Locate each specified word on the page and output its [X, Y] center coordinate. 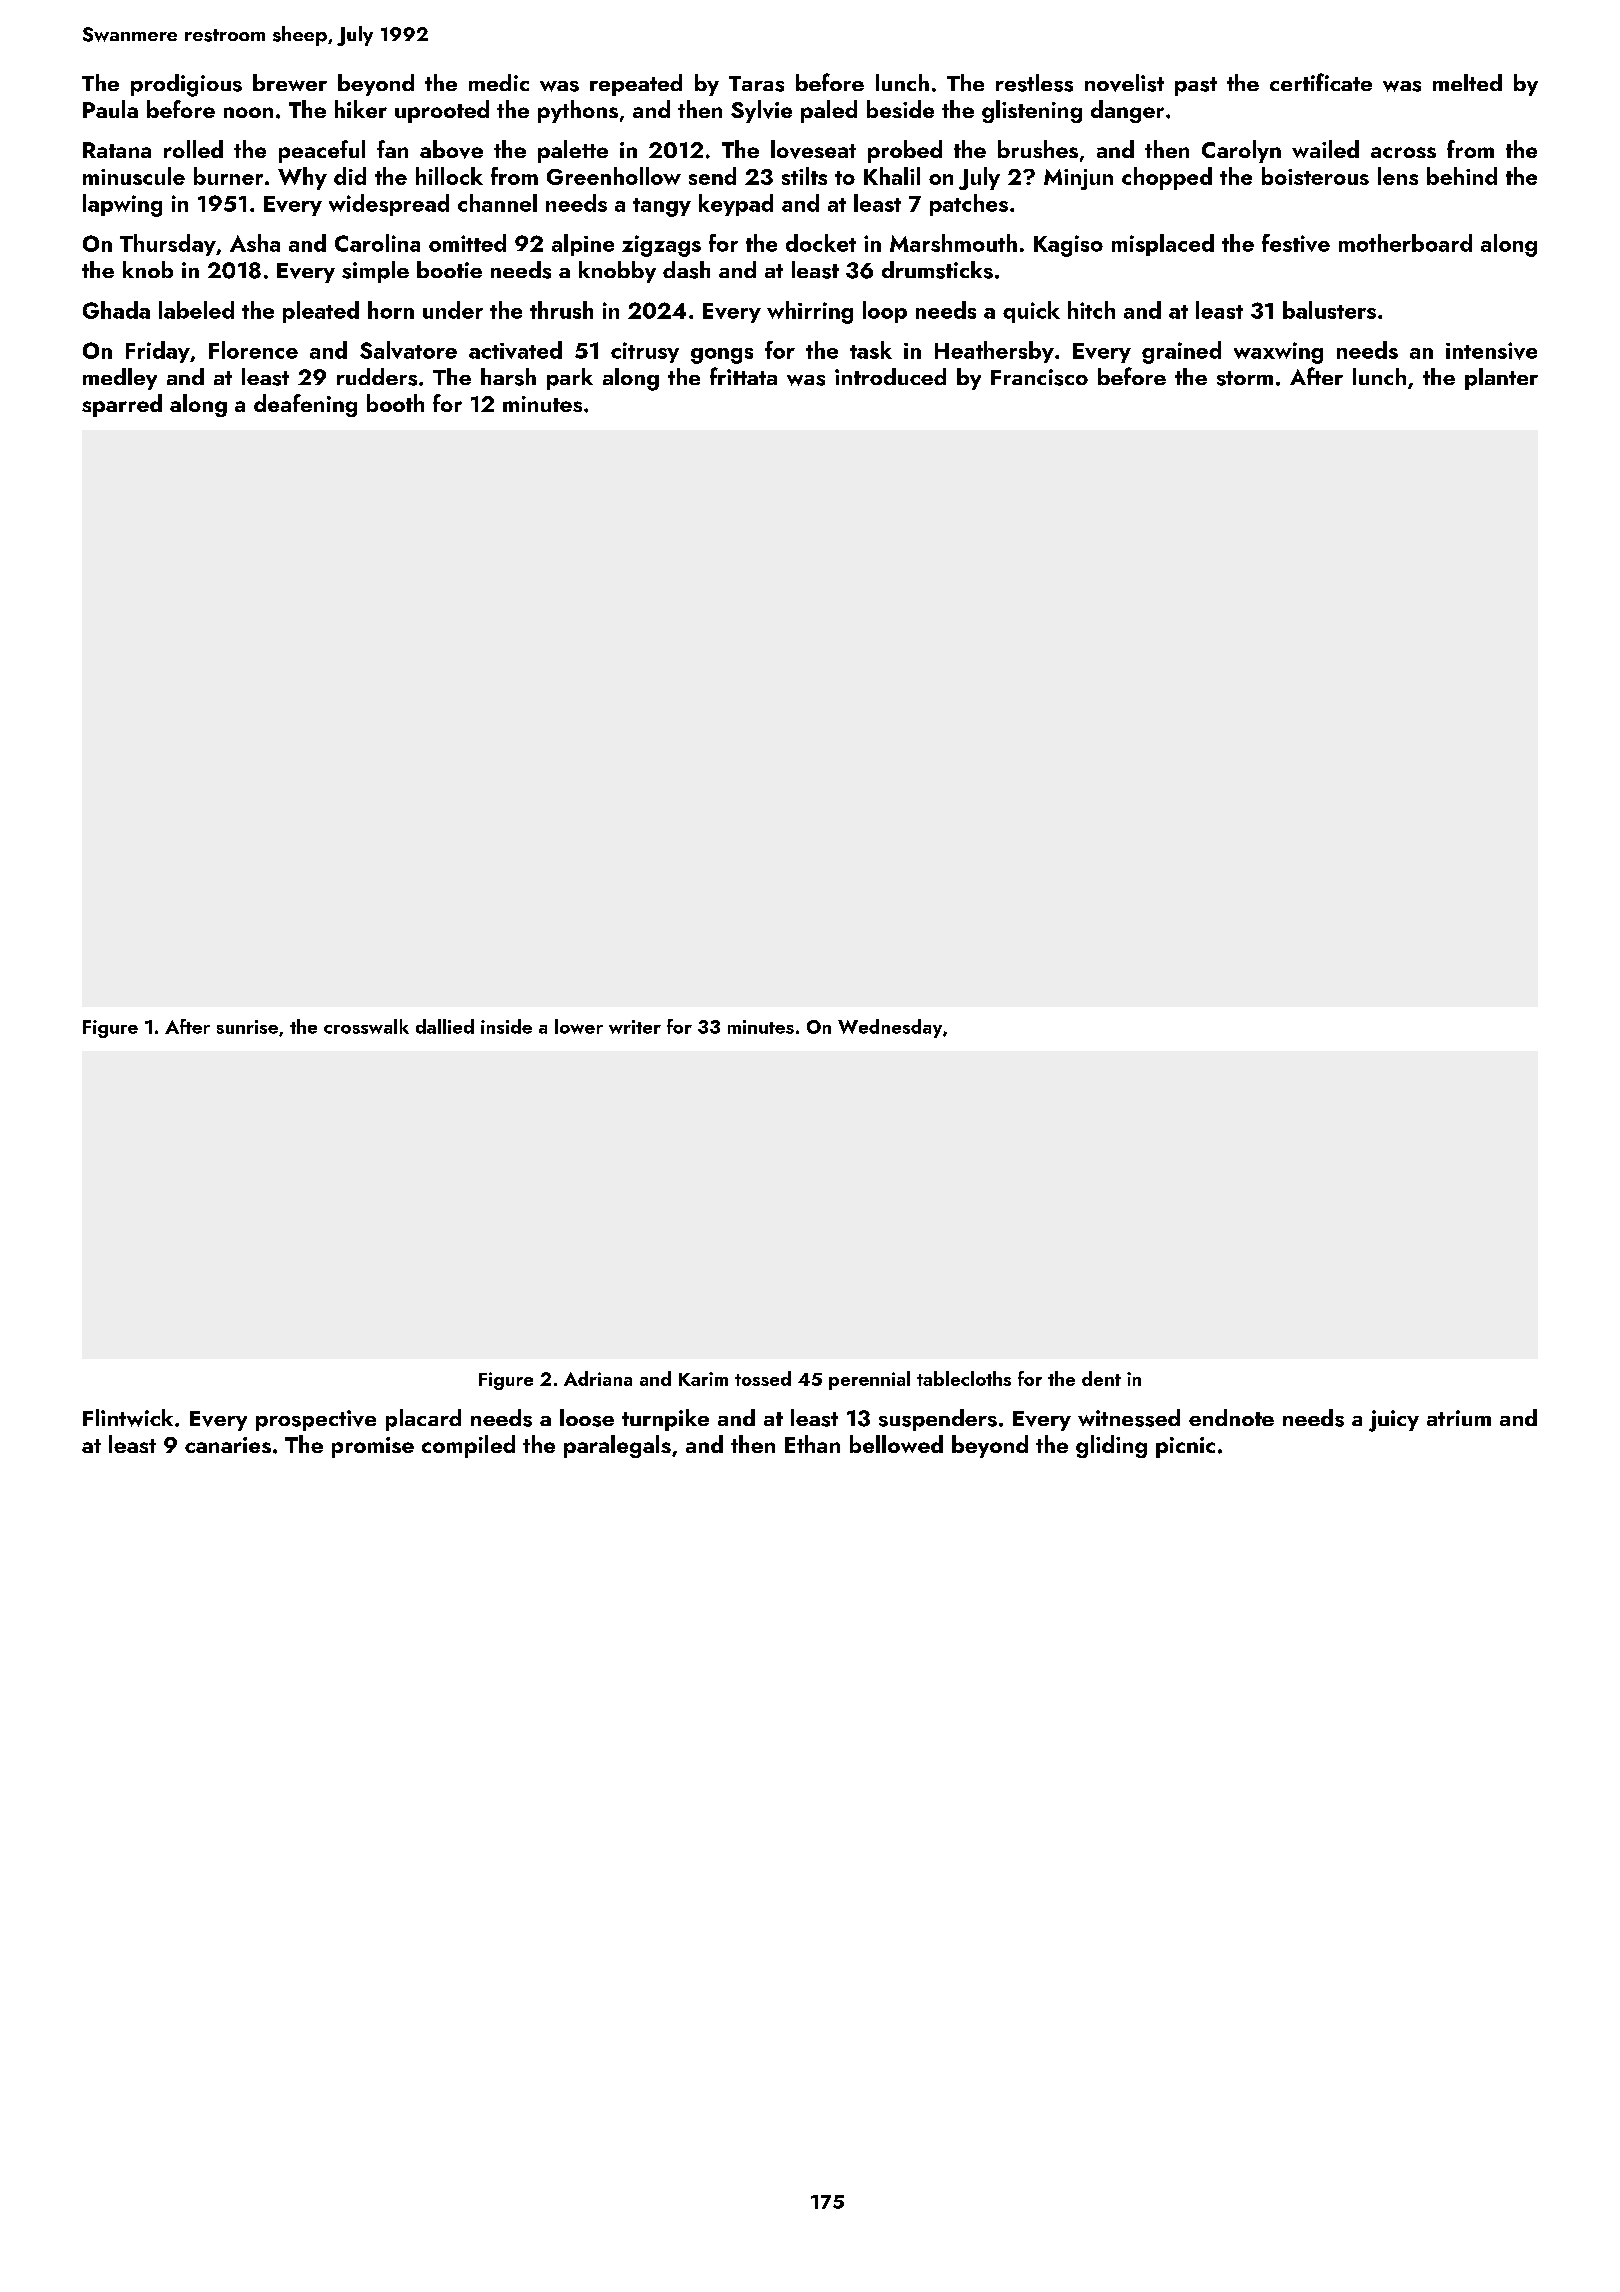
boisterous [1315, 176]
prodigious [186, 85]
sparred [122, 405]
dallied [445, 1026]
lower [579, 1026]
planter [1501, 379]
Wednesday [890, 1028]
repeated [636, 85]
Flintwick [128, 1418]
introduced [890, 376]
